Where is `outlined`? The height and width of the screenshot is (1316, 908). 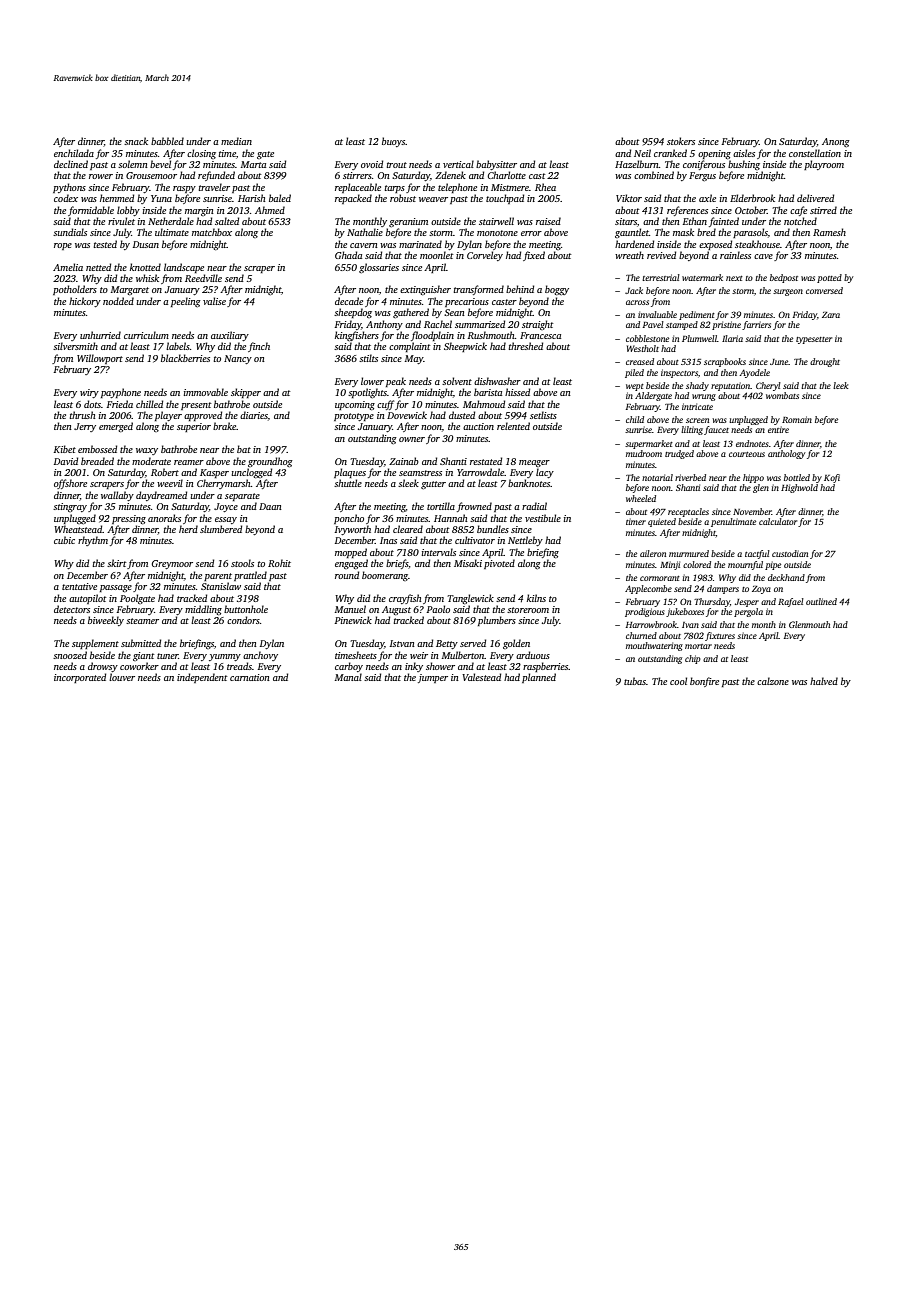 outlined is located at coordinates (821, 601).
